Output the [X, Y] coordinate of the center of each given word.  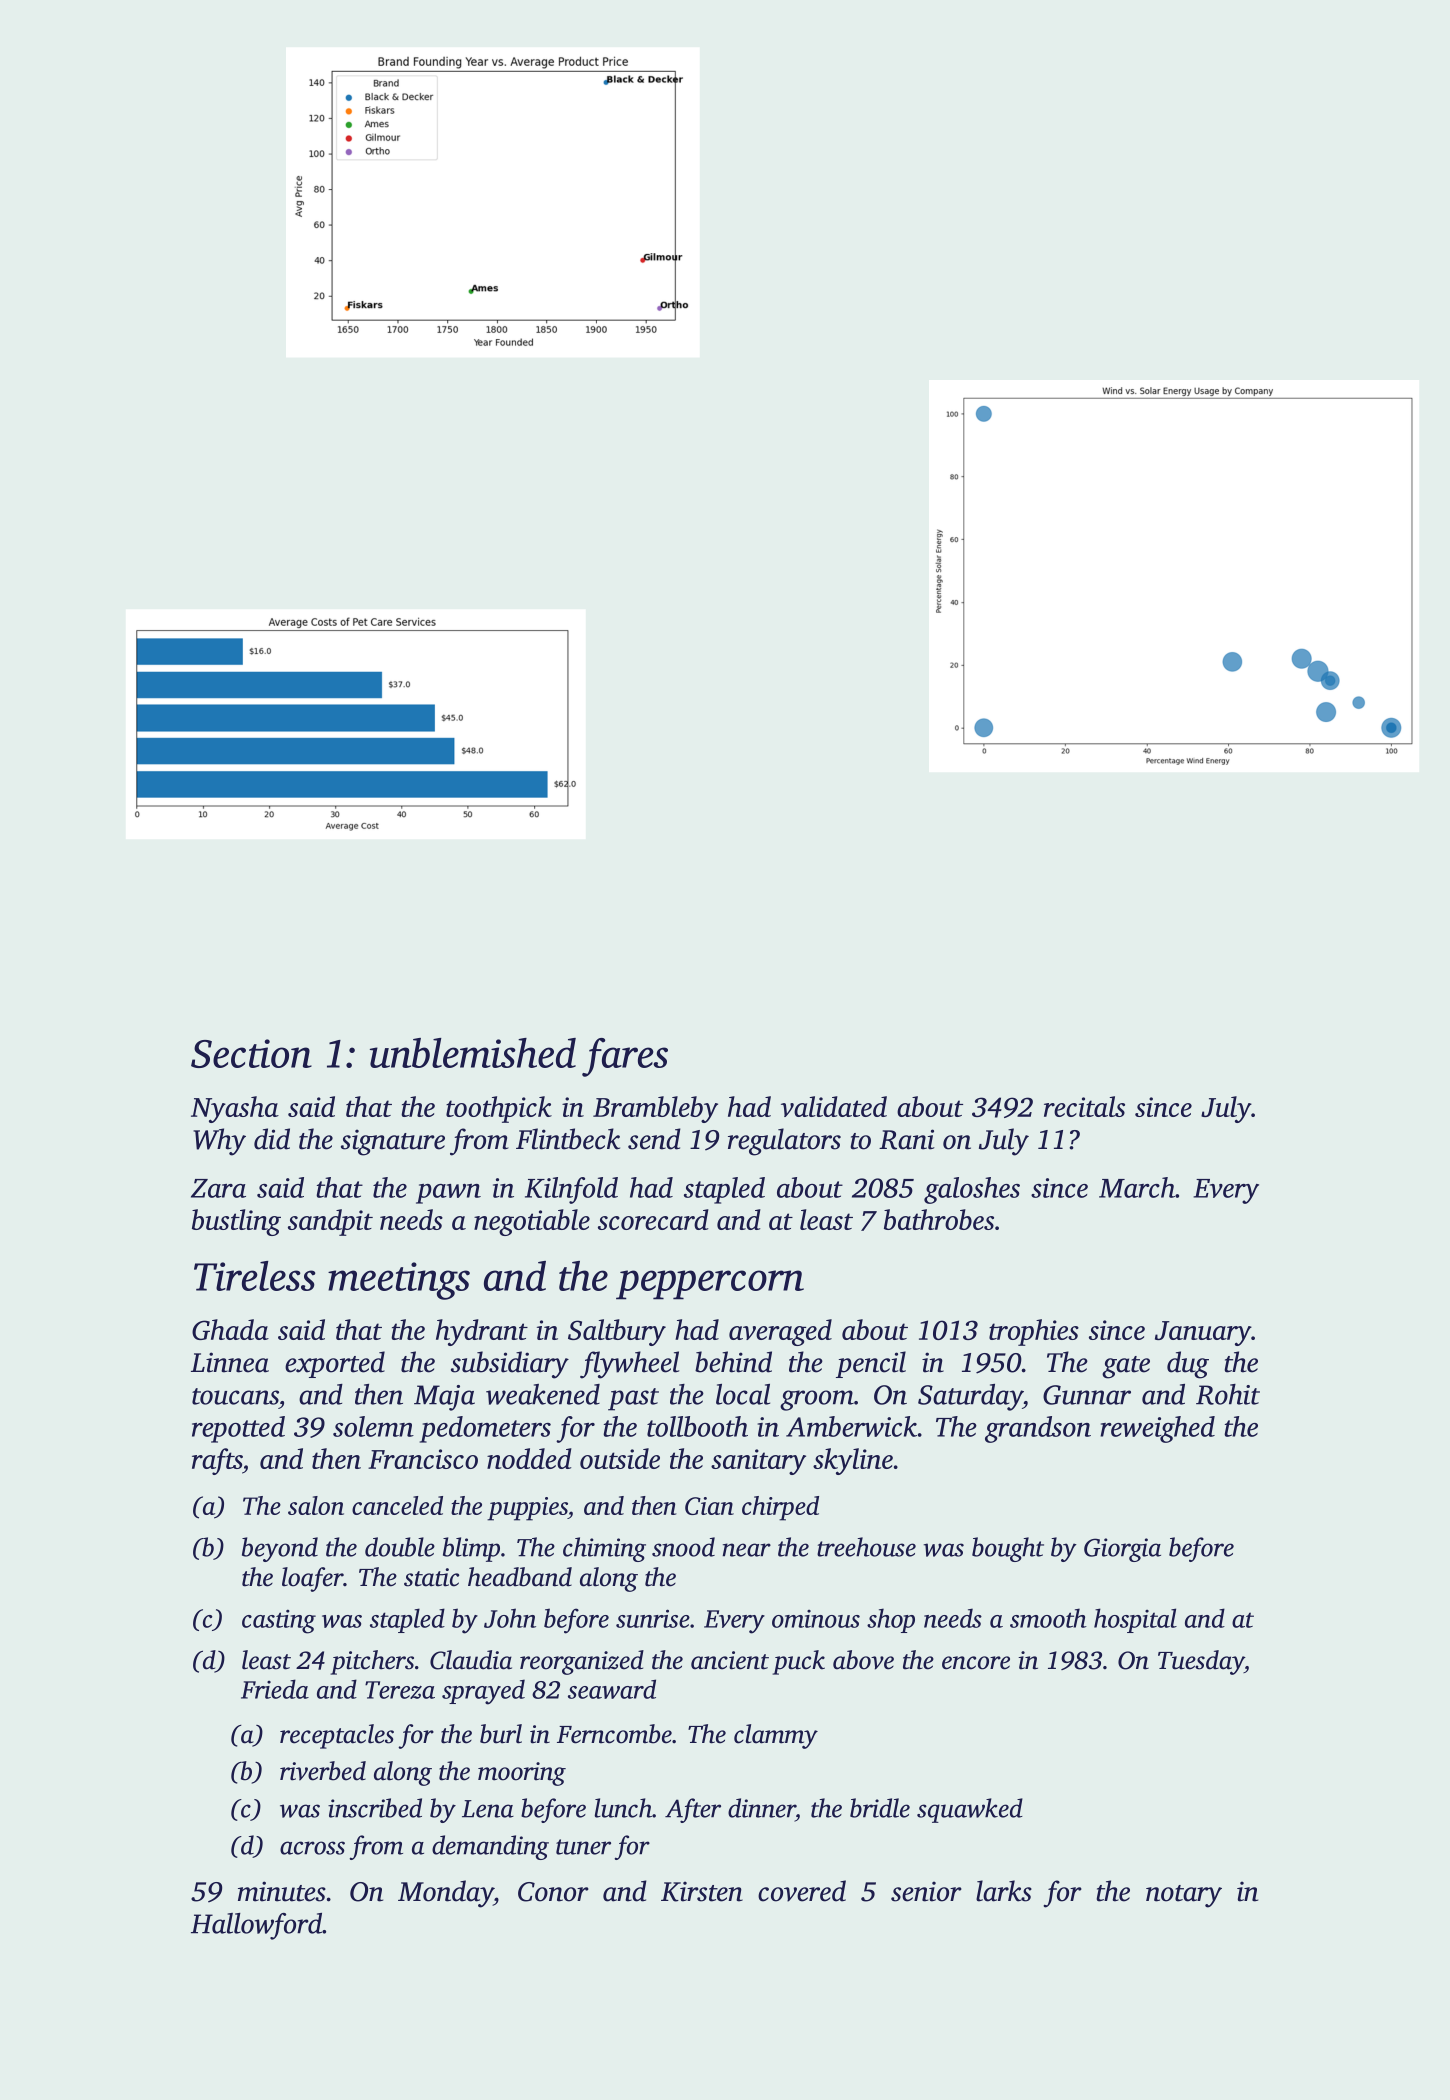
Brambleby [655, 1109]
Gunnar [1087, 1395]
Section [251, 1053]
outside [620, 1458]
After [693, 1810]
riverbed [323, 1771]
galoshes [972, 1190]
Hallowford [256, 1926]
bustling [236, 1222]
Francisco [423, 1459]
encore [976, 1663]
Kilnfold [571, 1190]
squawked [970, 1810]
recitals [1084, 1106]
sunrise [653, 1618]
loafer [313, 1579]
